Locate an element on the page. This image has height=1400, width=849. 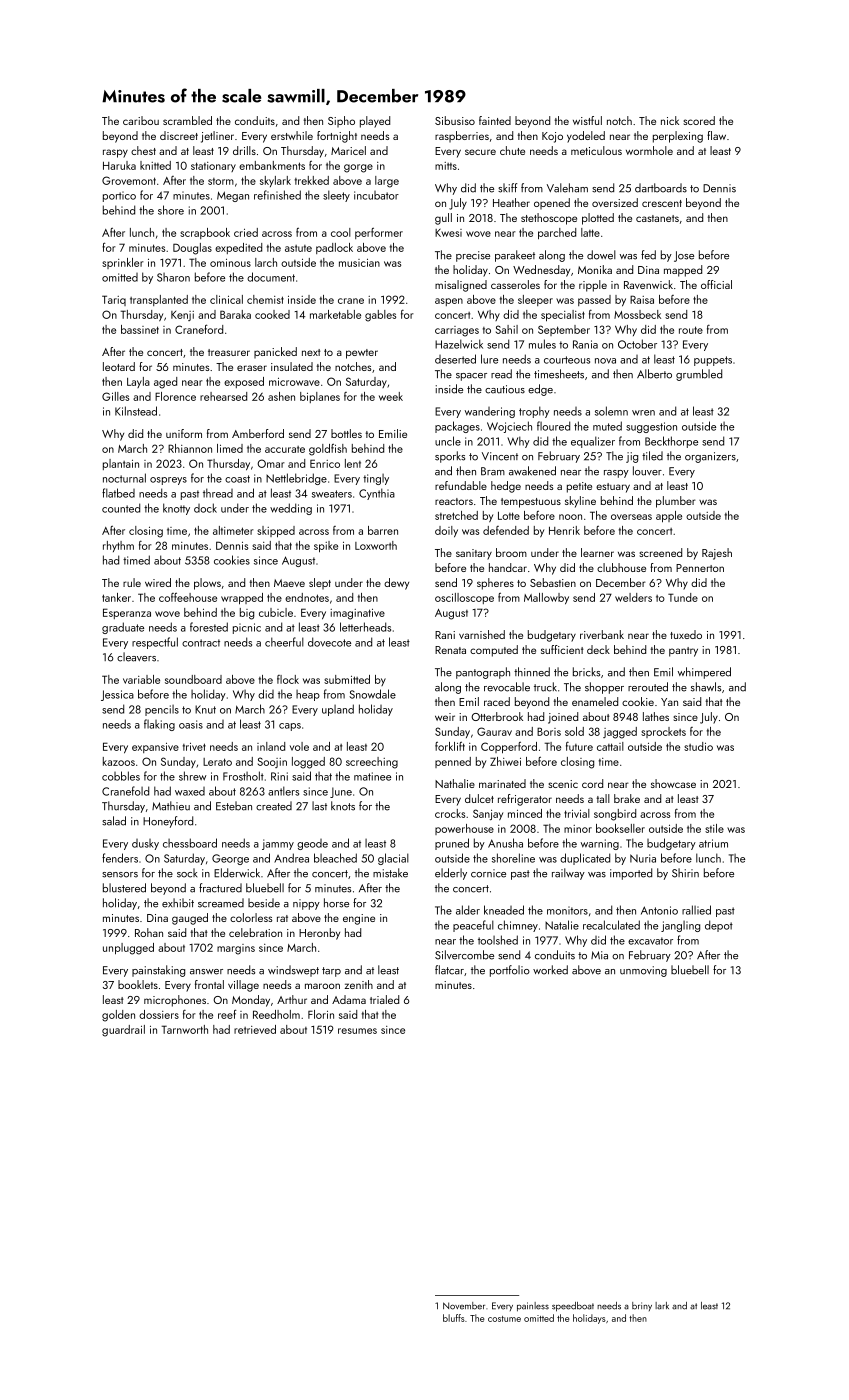
scrapbook is located at coordinates (205, 233).
